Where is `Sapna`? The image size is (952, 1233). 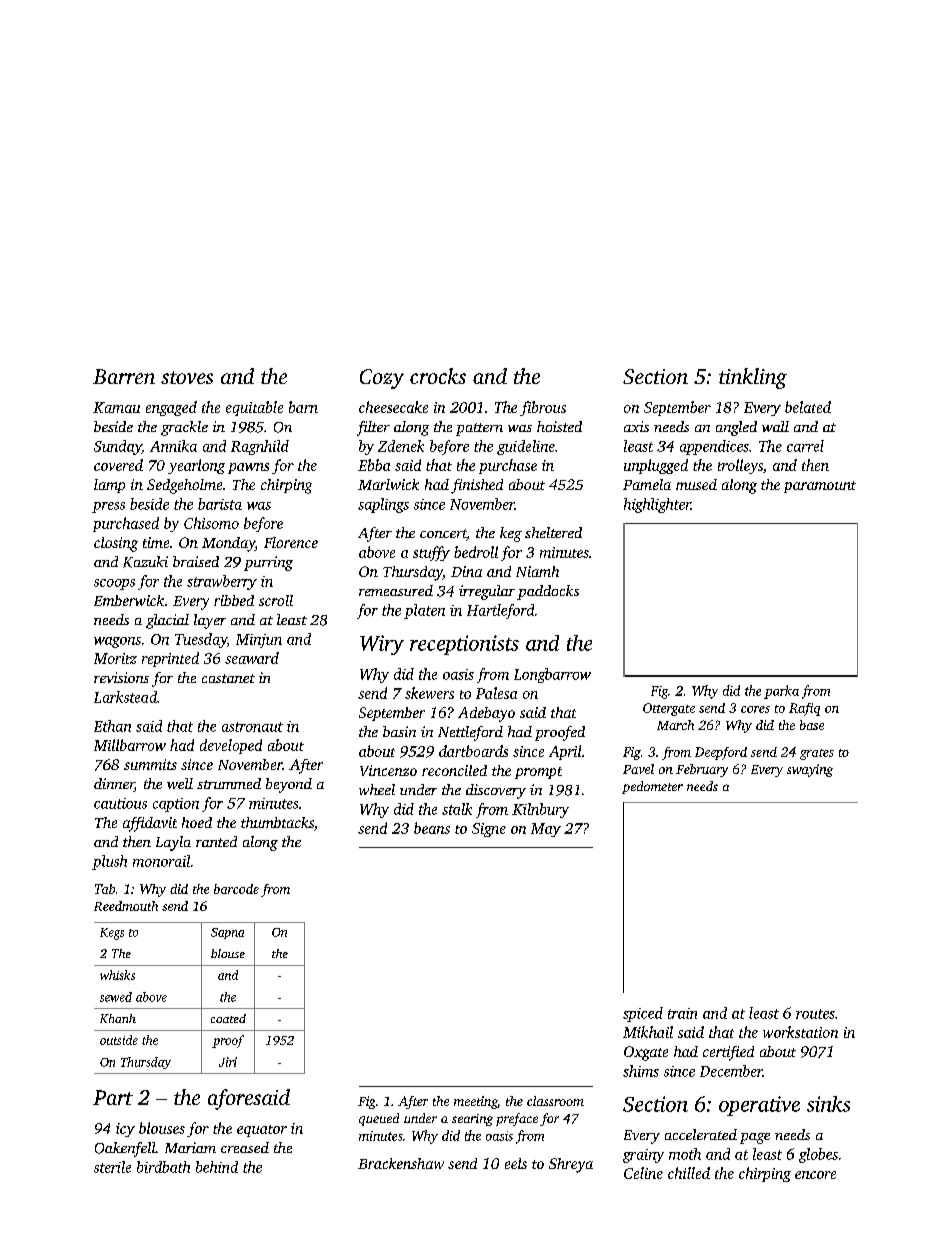
Sapna is located at coordinates (227, 933).
